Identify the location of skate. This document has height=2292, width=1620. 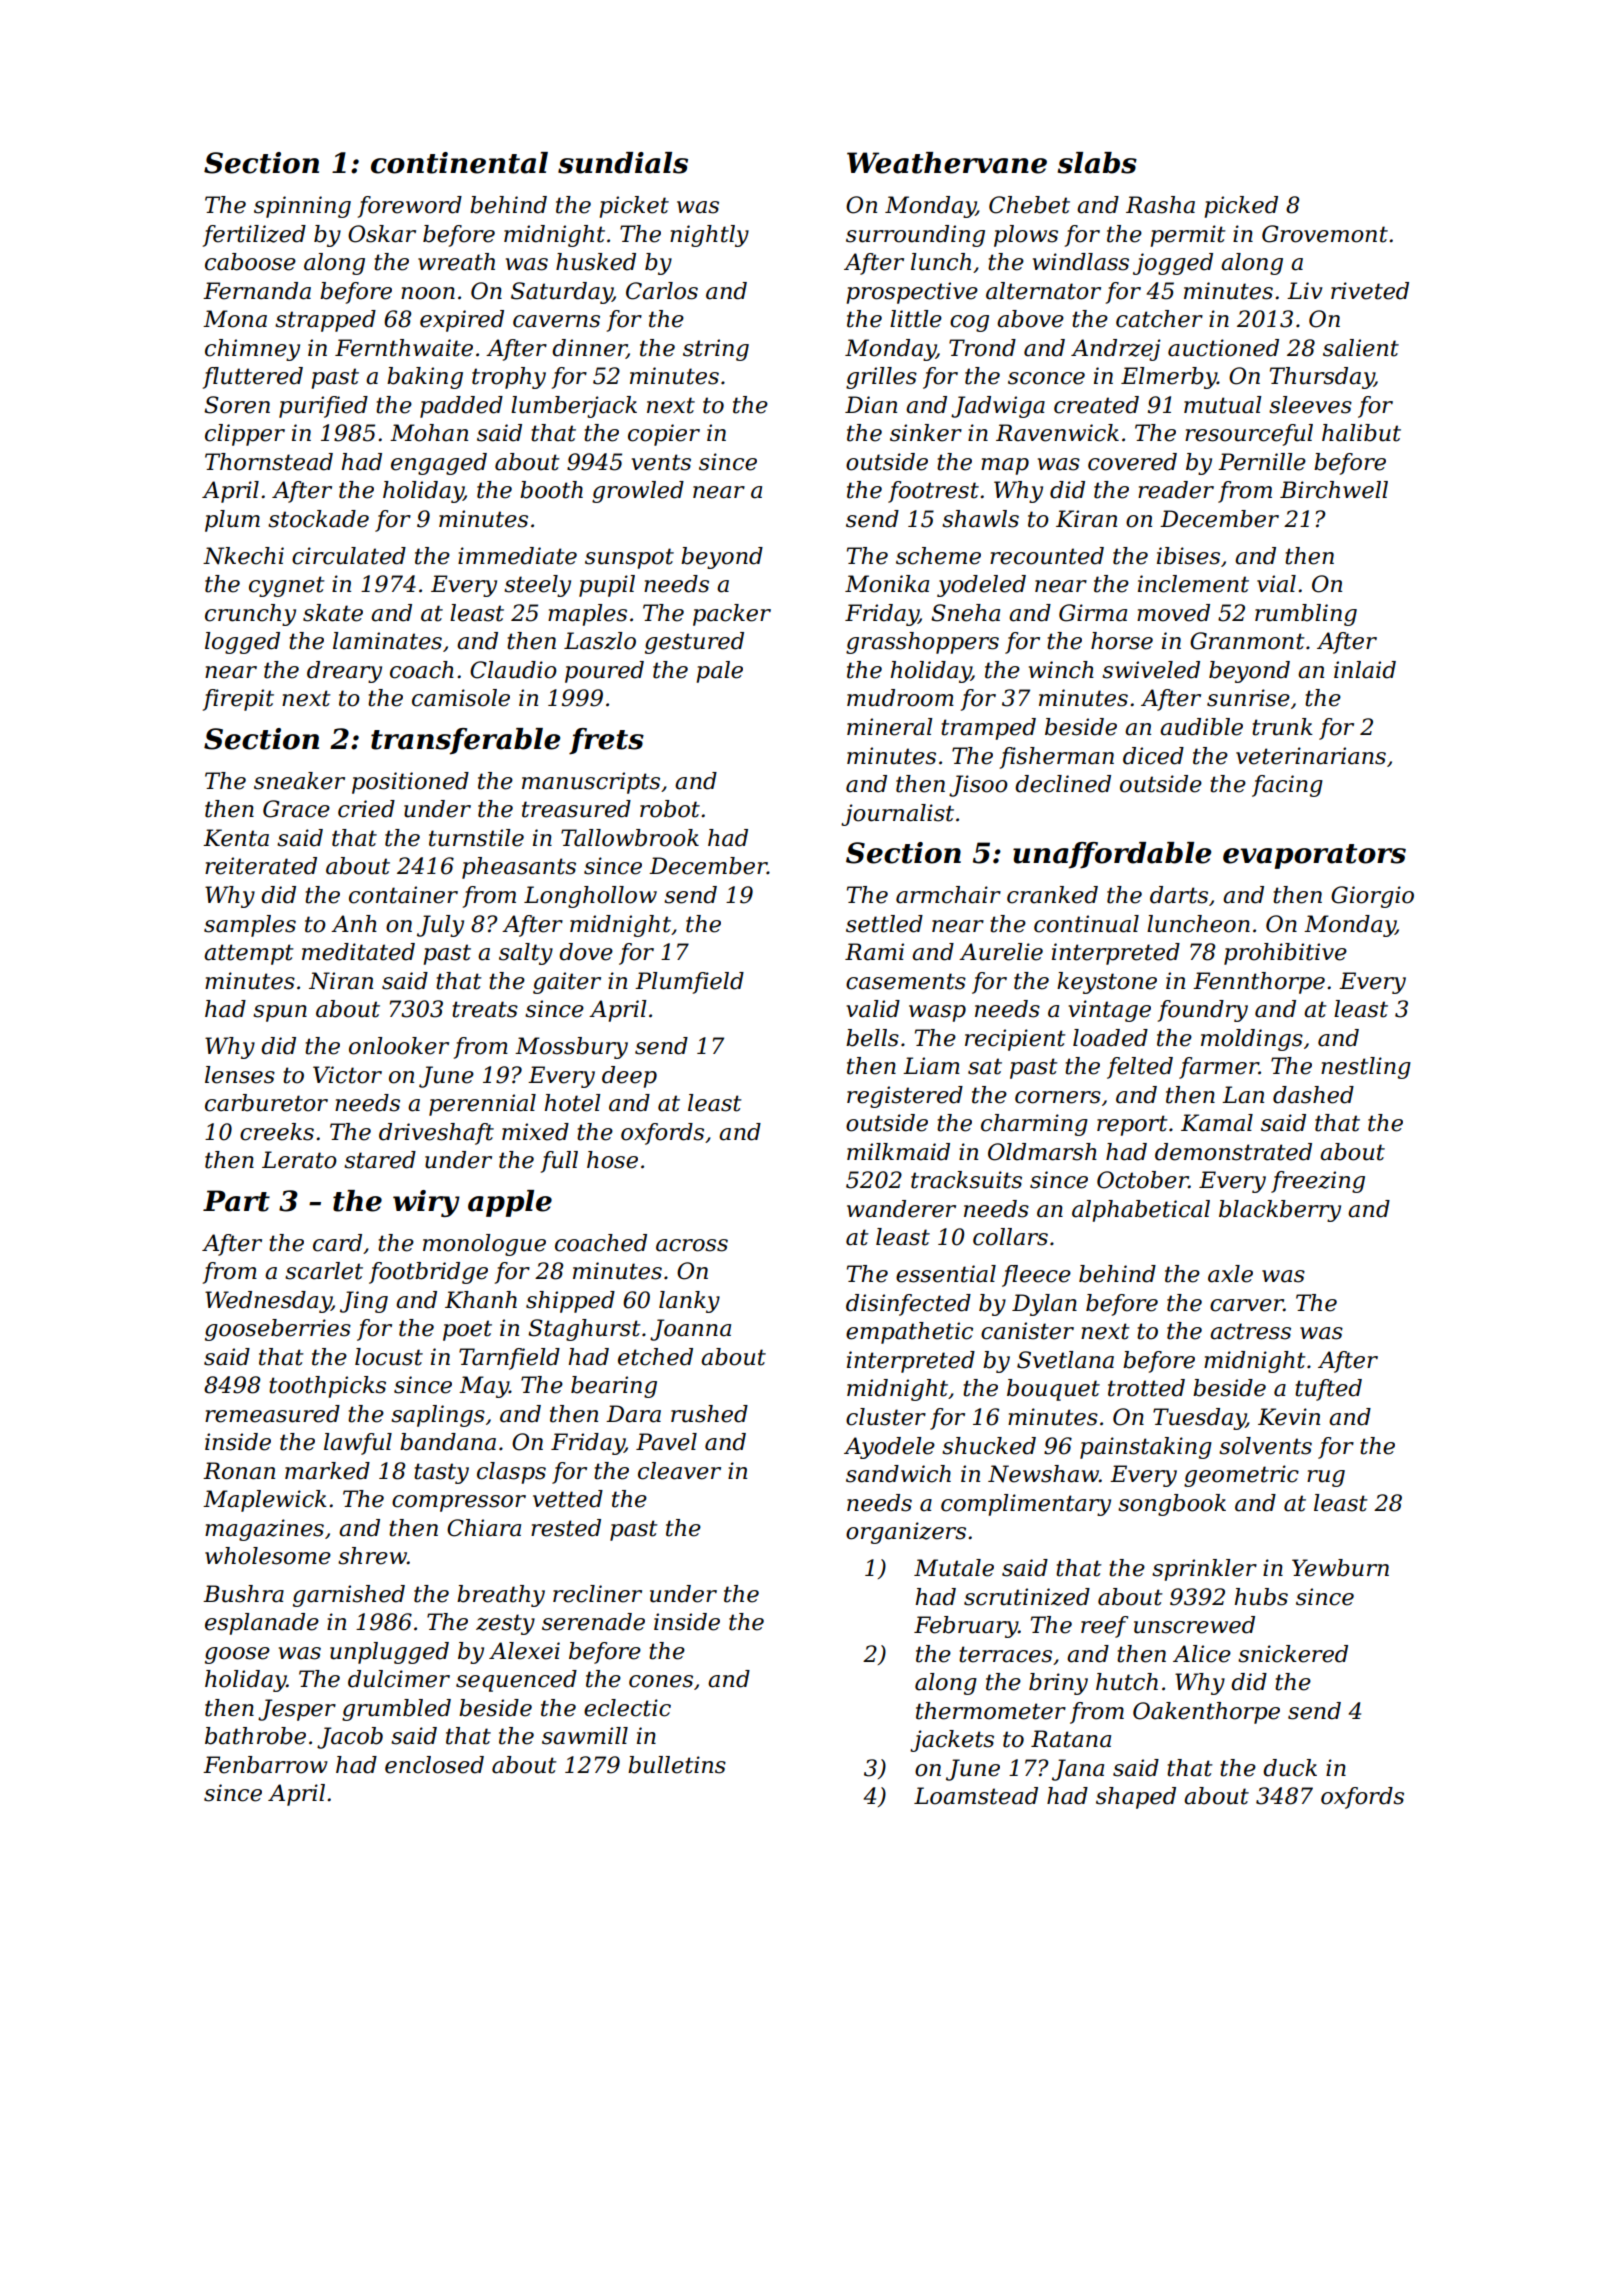
(333, 613).
